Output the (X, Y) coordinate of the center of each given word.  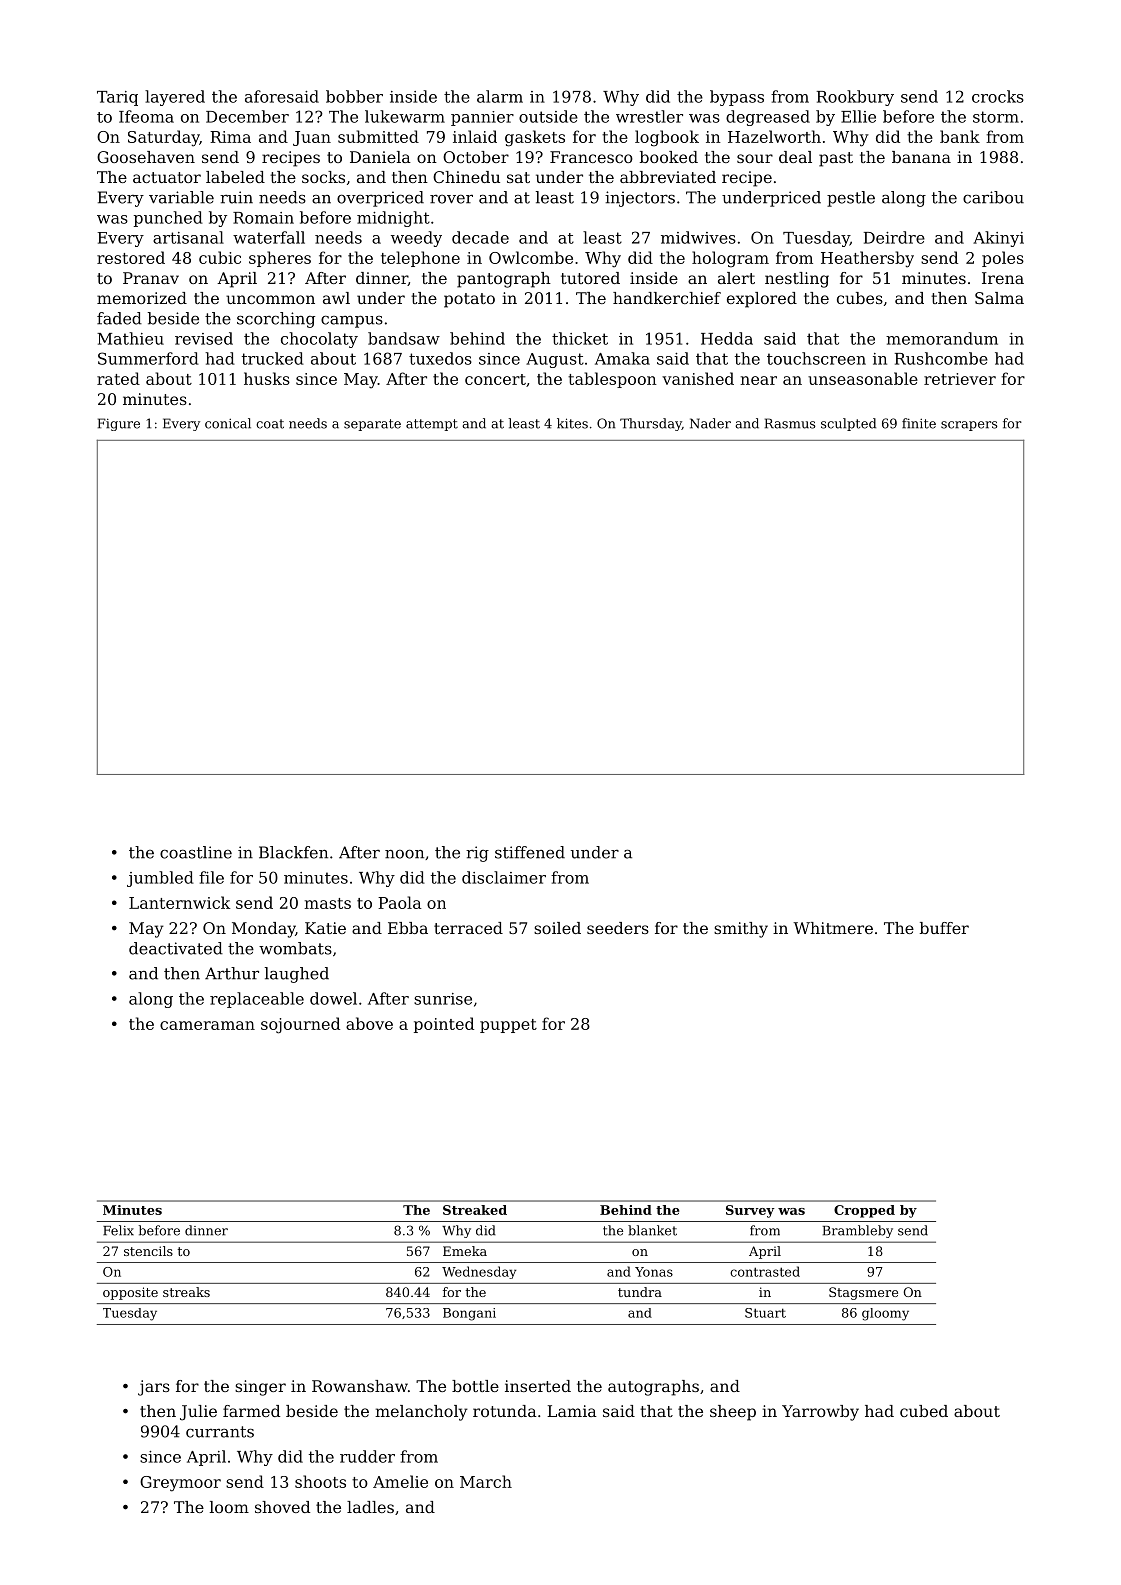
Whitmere (833, 928)
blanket (652, 1230)
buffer (944, 928)
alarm (500, 96)
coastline (196, 852)
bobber (354, 96)
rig (477, 854)
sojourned (300, 1025)
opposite (130, 1293)
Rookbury (855, 98)
